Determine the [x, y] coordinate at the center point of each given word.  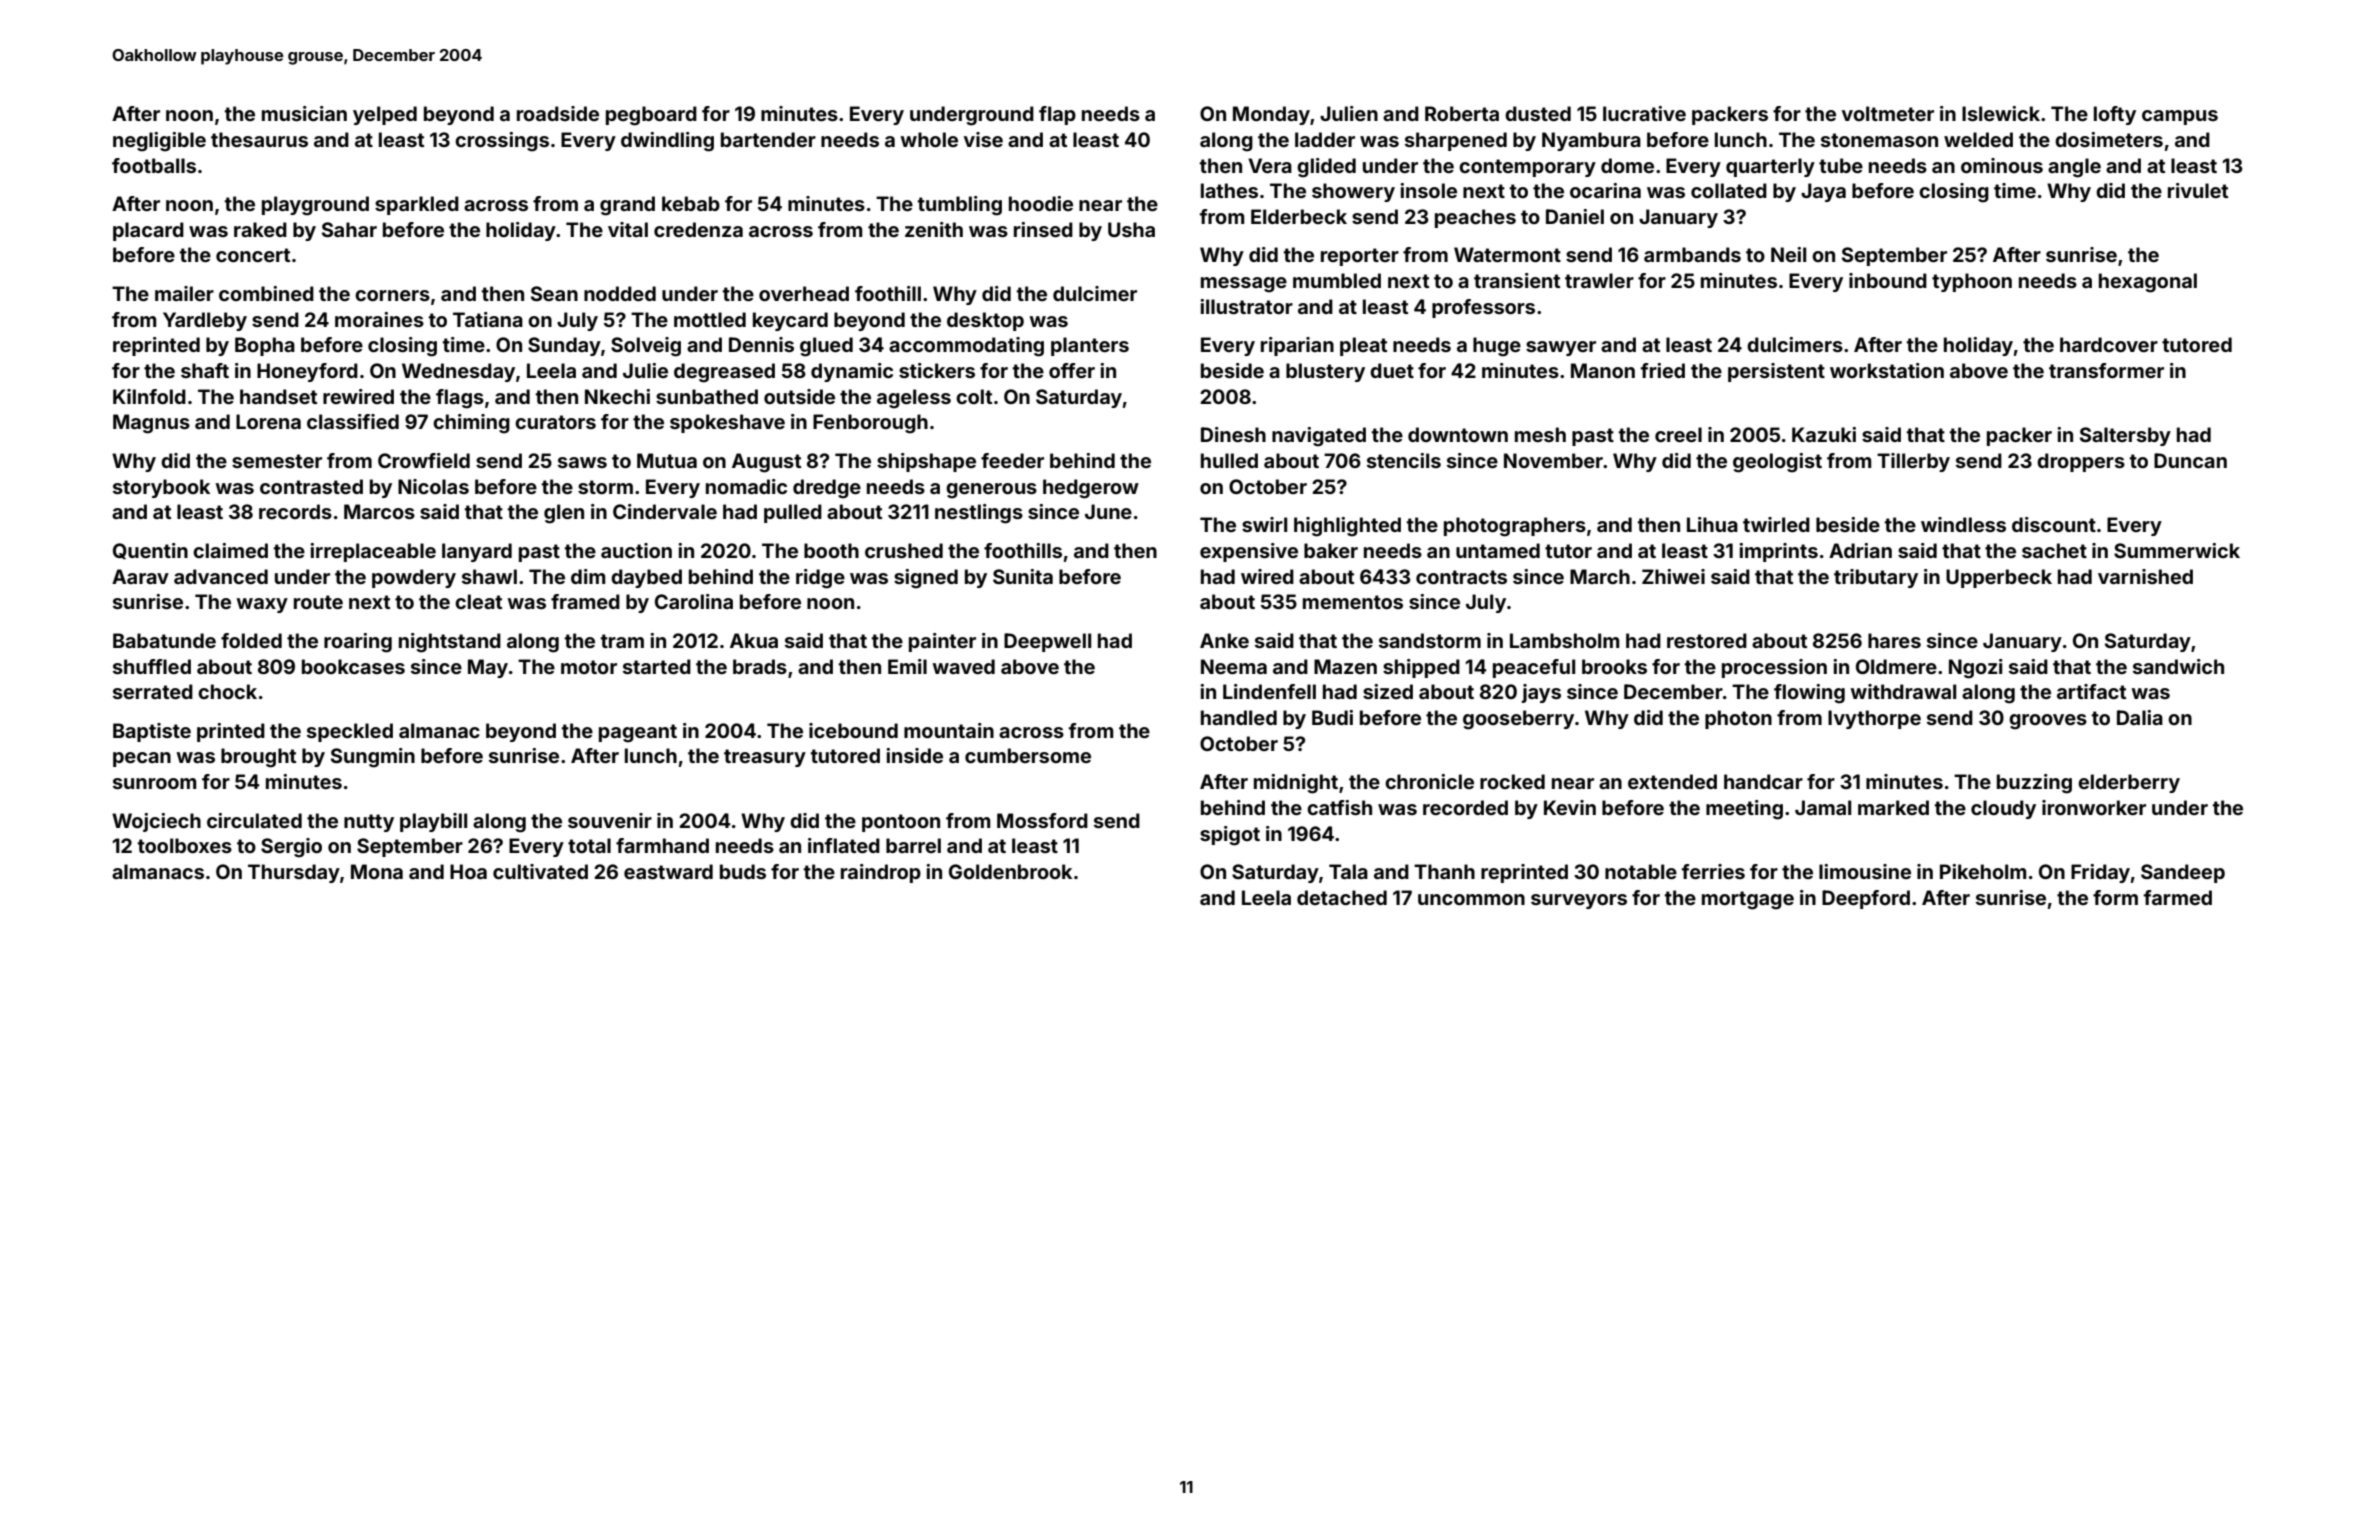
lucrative [1644, 113]
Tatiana [488, 319]
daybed [646, 578]
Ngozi [1976, 669]
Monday [1271, 115]
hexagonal [2148, 283]
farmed [2178, 897]
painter [942, 642]
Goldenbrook [1010, 871]
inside [914, 755]
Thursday [294, 873]
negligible [159, 142]
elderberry [2129, 783]
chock [227, 691]
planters [1090, 346]
